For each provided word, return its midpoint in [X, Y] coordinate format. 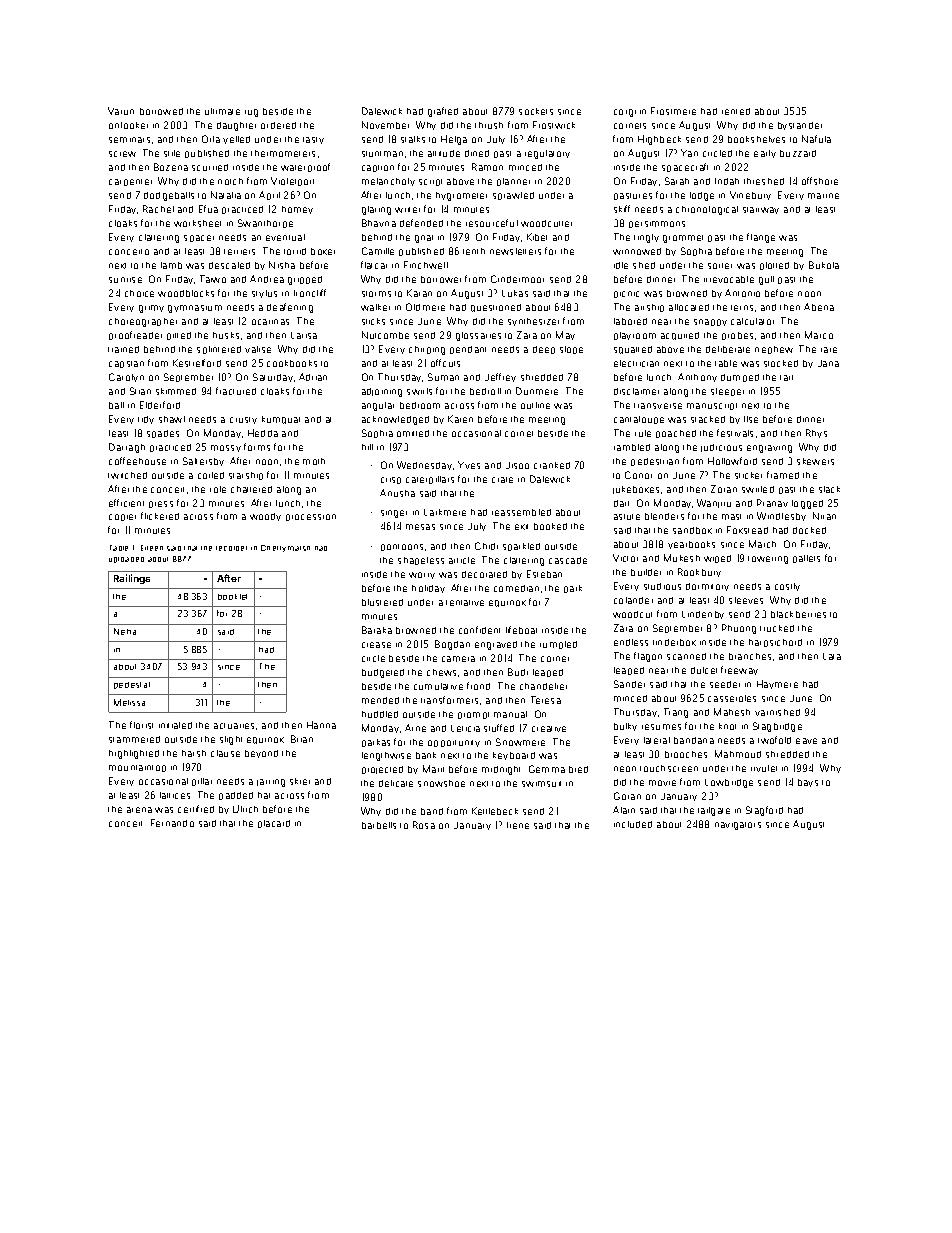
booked [550, 526]
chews [441, 672]
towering [768, 560]
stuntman [382, 154]
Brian [302, 739]
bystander [800, 126]
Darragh [127, 448]
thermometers [283, 153]
